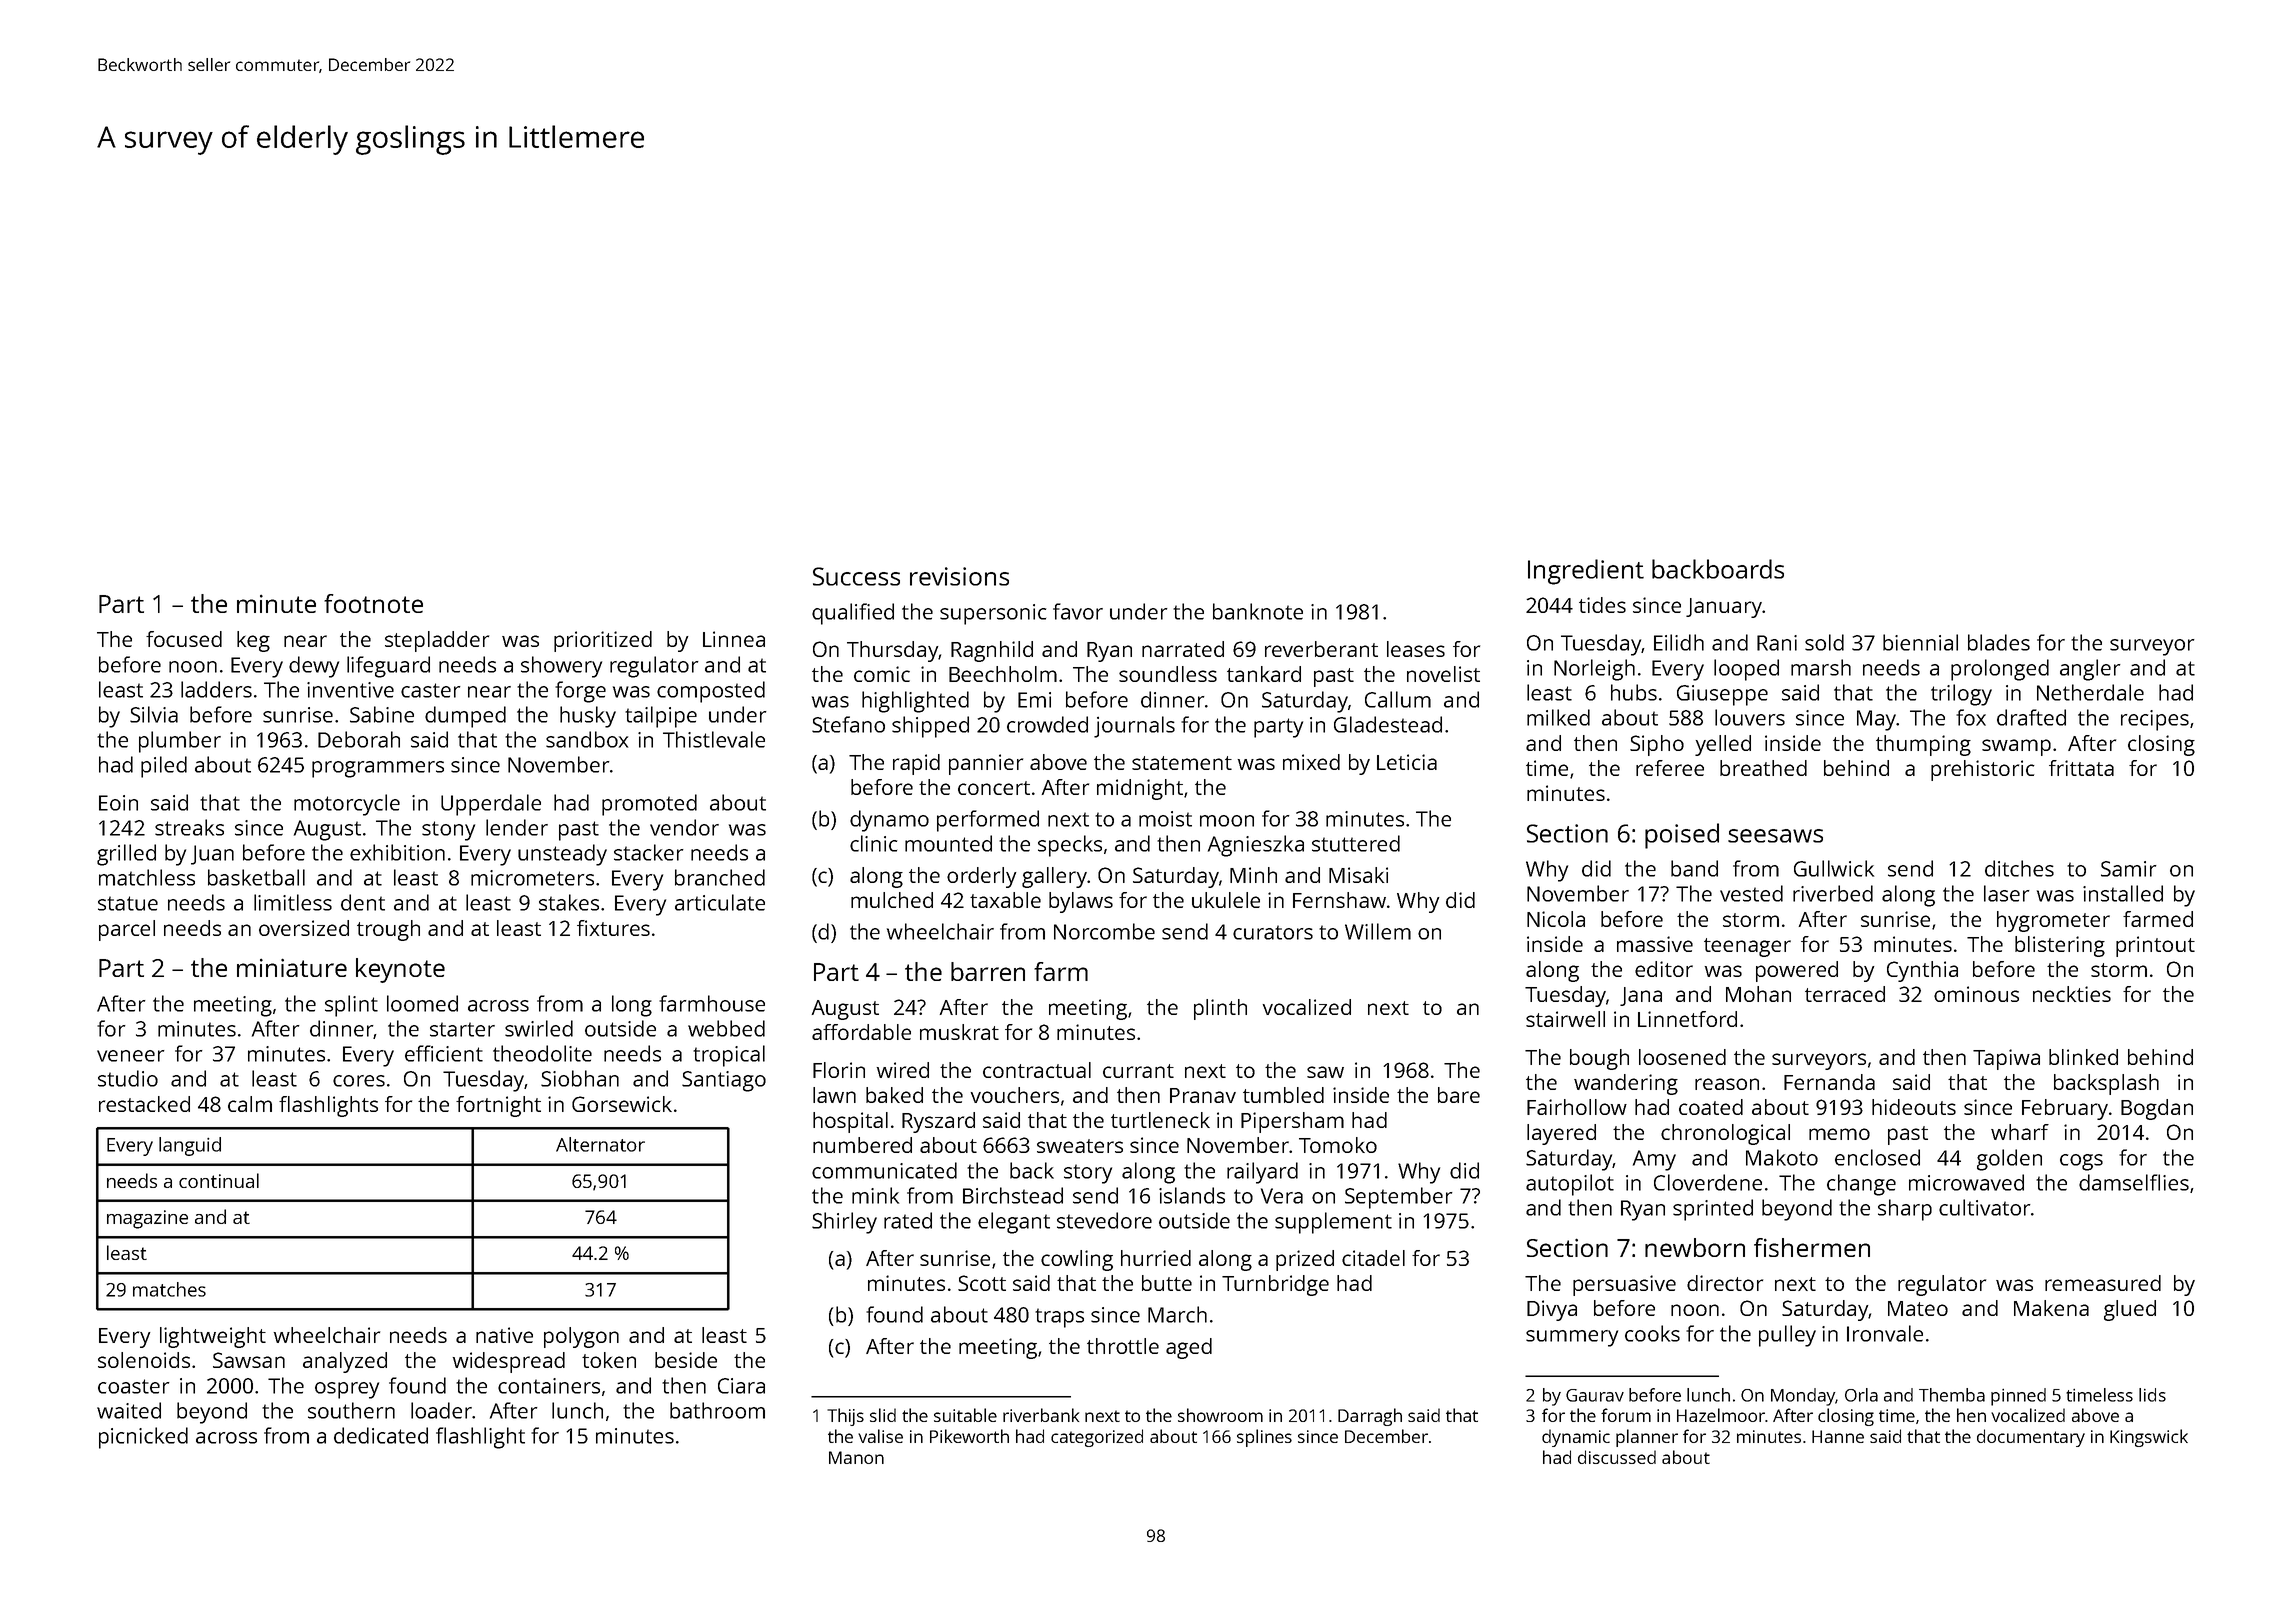 Image resolution: width=2292 pixels, height=1620 pixels. I want to click on seesaws, so click(1775, 836).
